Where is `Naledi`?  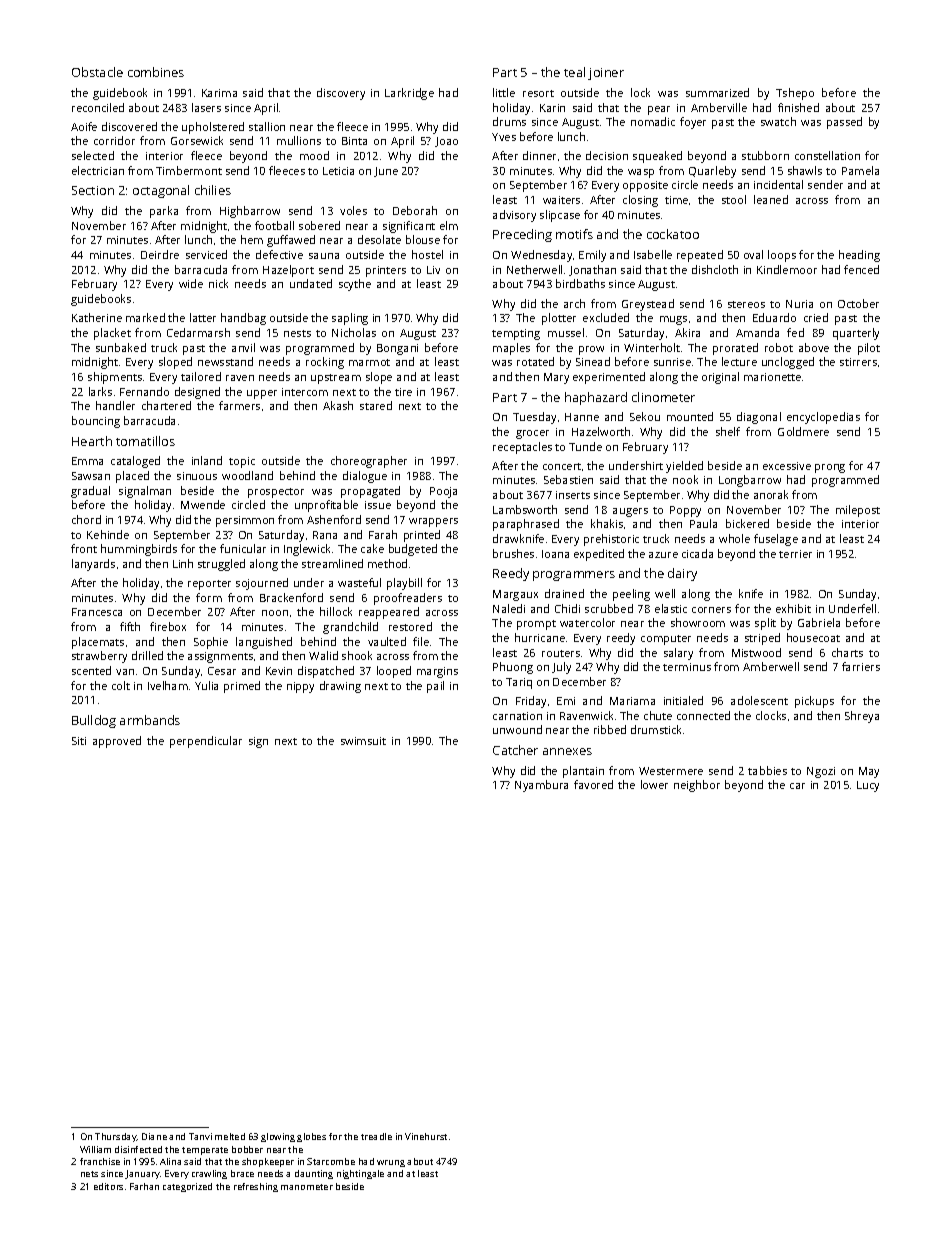
Naledi is located at coordinates (509, 608).
